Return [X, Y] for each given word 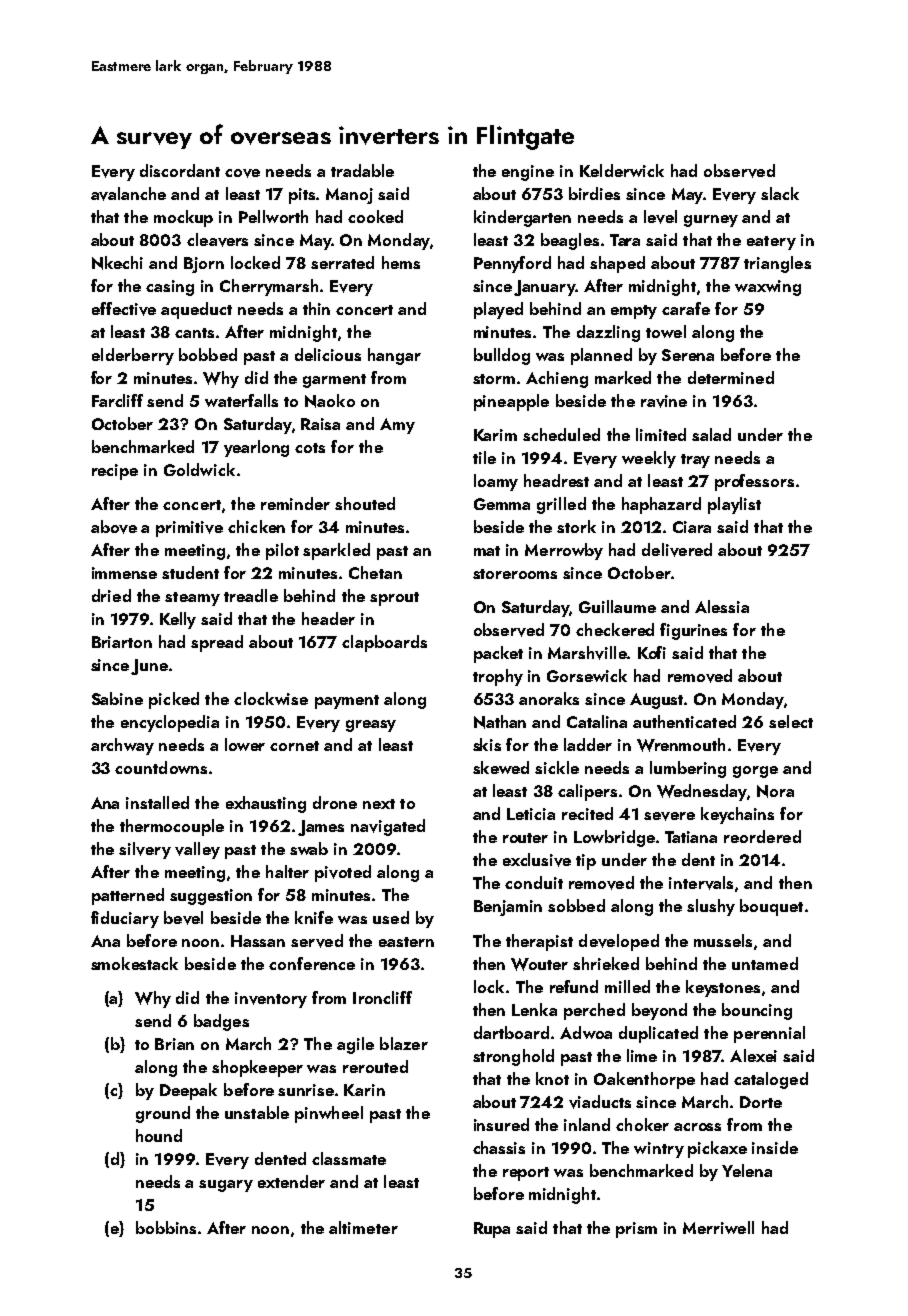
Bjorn [204, 265]
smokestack [134, 963]
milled [627, 986]
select [791, 721]
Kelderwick [622, 170]
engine [528, 173]
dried [111, 595]
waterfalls [241, 400]
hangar [394, 356]
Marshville [587, 653]
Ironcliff [382, 997]
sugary [226, 1186]
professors [754, 482]
